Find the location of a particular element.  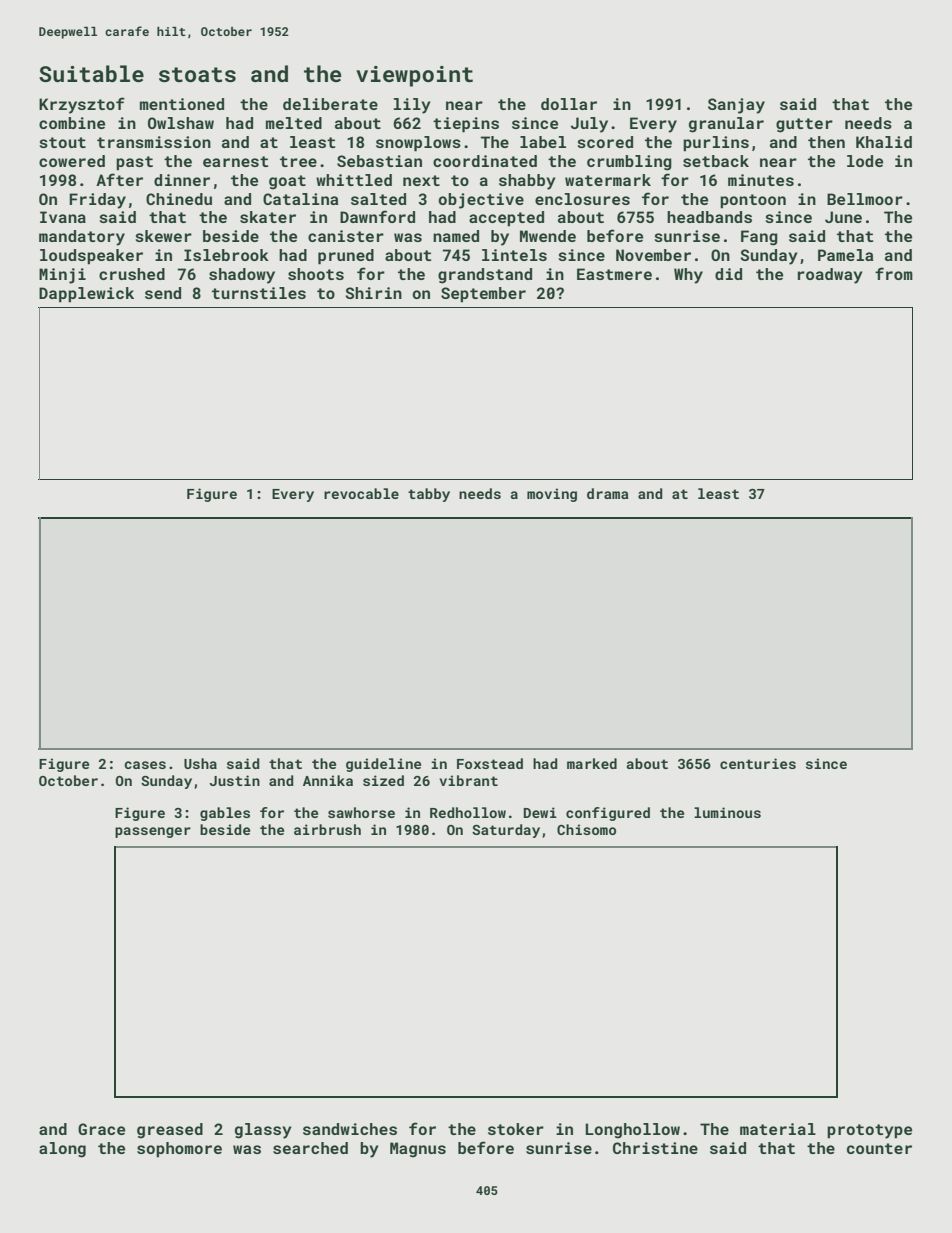

Khalid is located at coordinates (884, 142).
